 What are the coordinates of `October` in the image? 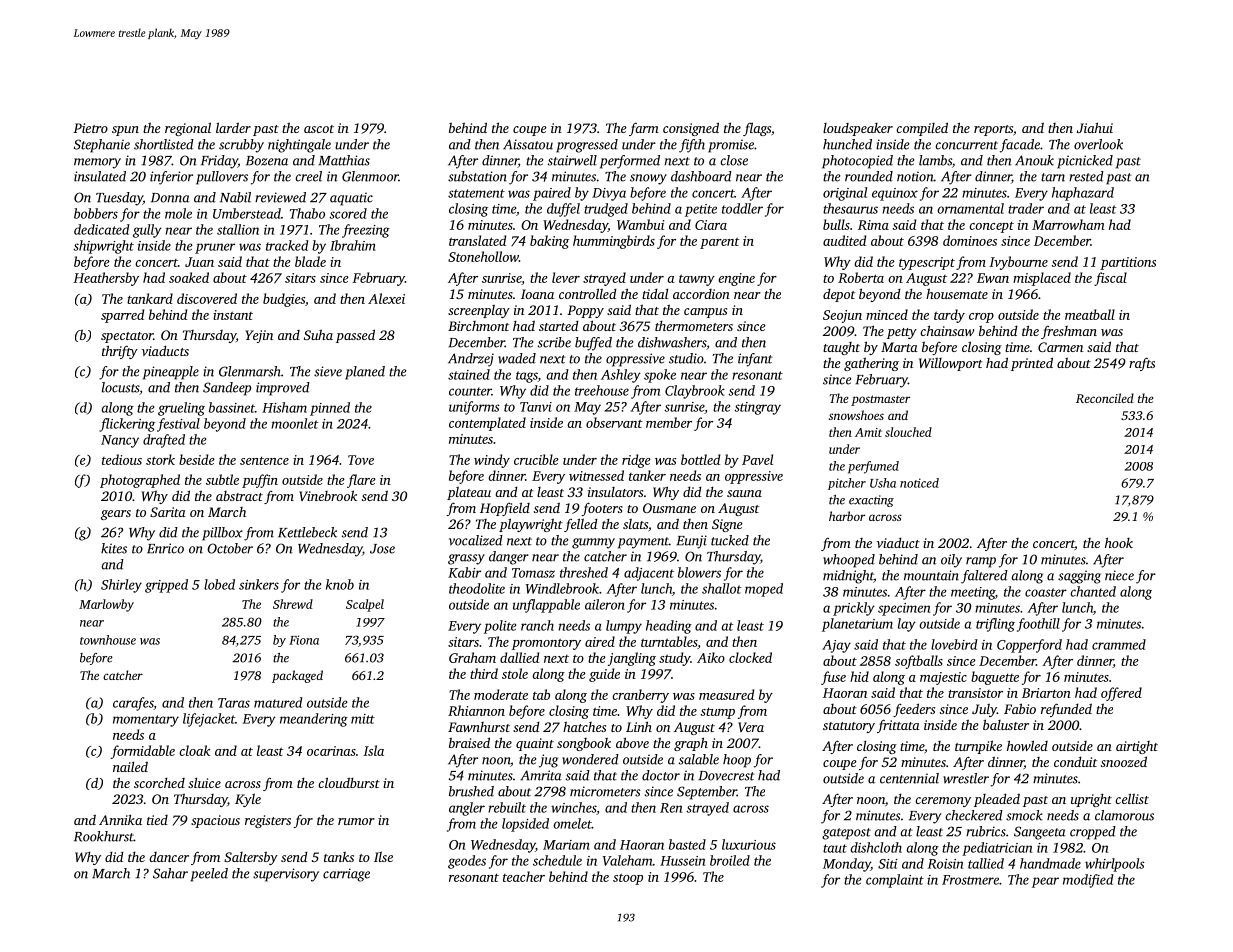 It's located at (230, 548).
